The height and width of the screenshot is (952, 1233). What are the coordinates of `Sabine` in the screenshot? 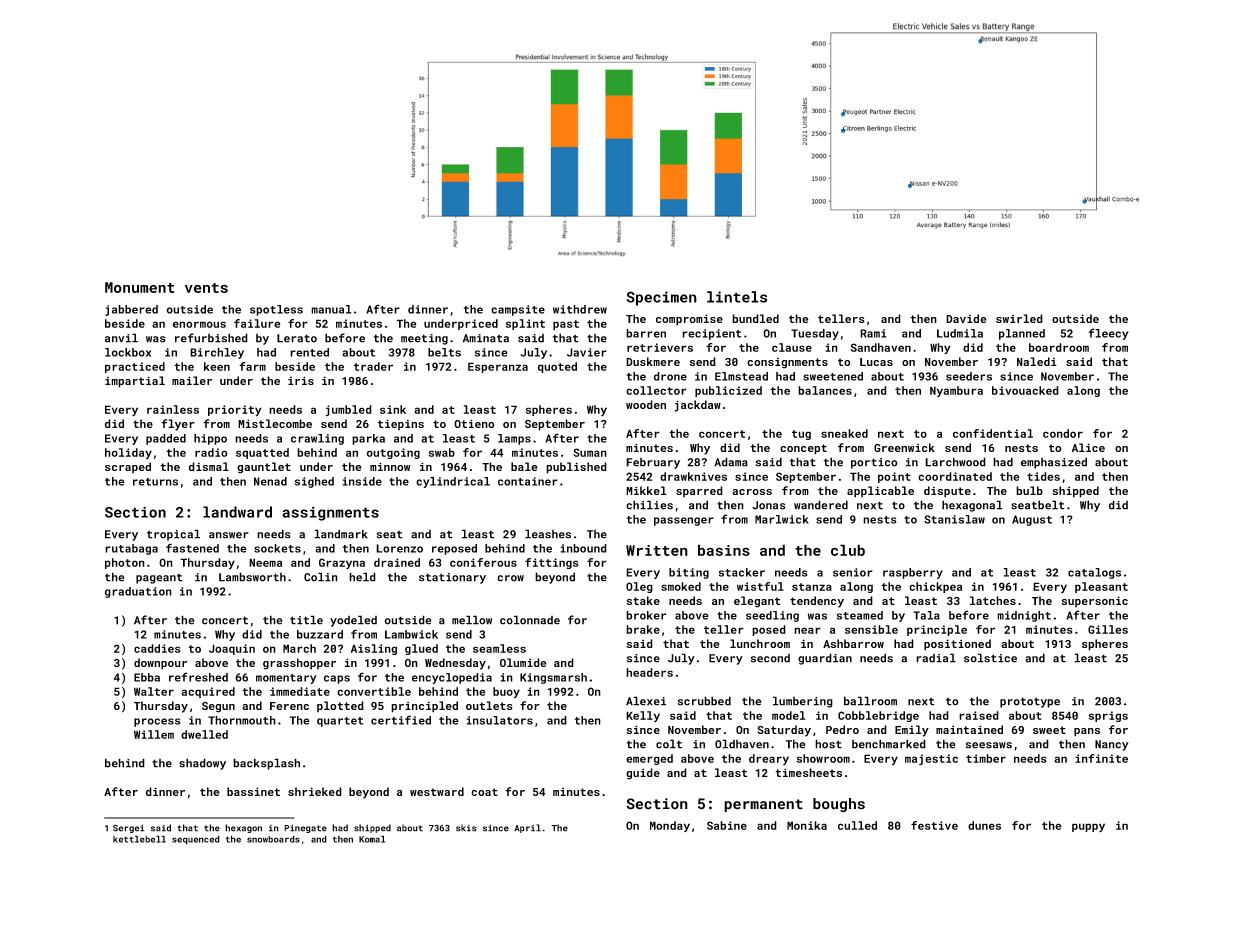 It's located at (727, 825).
